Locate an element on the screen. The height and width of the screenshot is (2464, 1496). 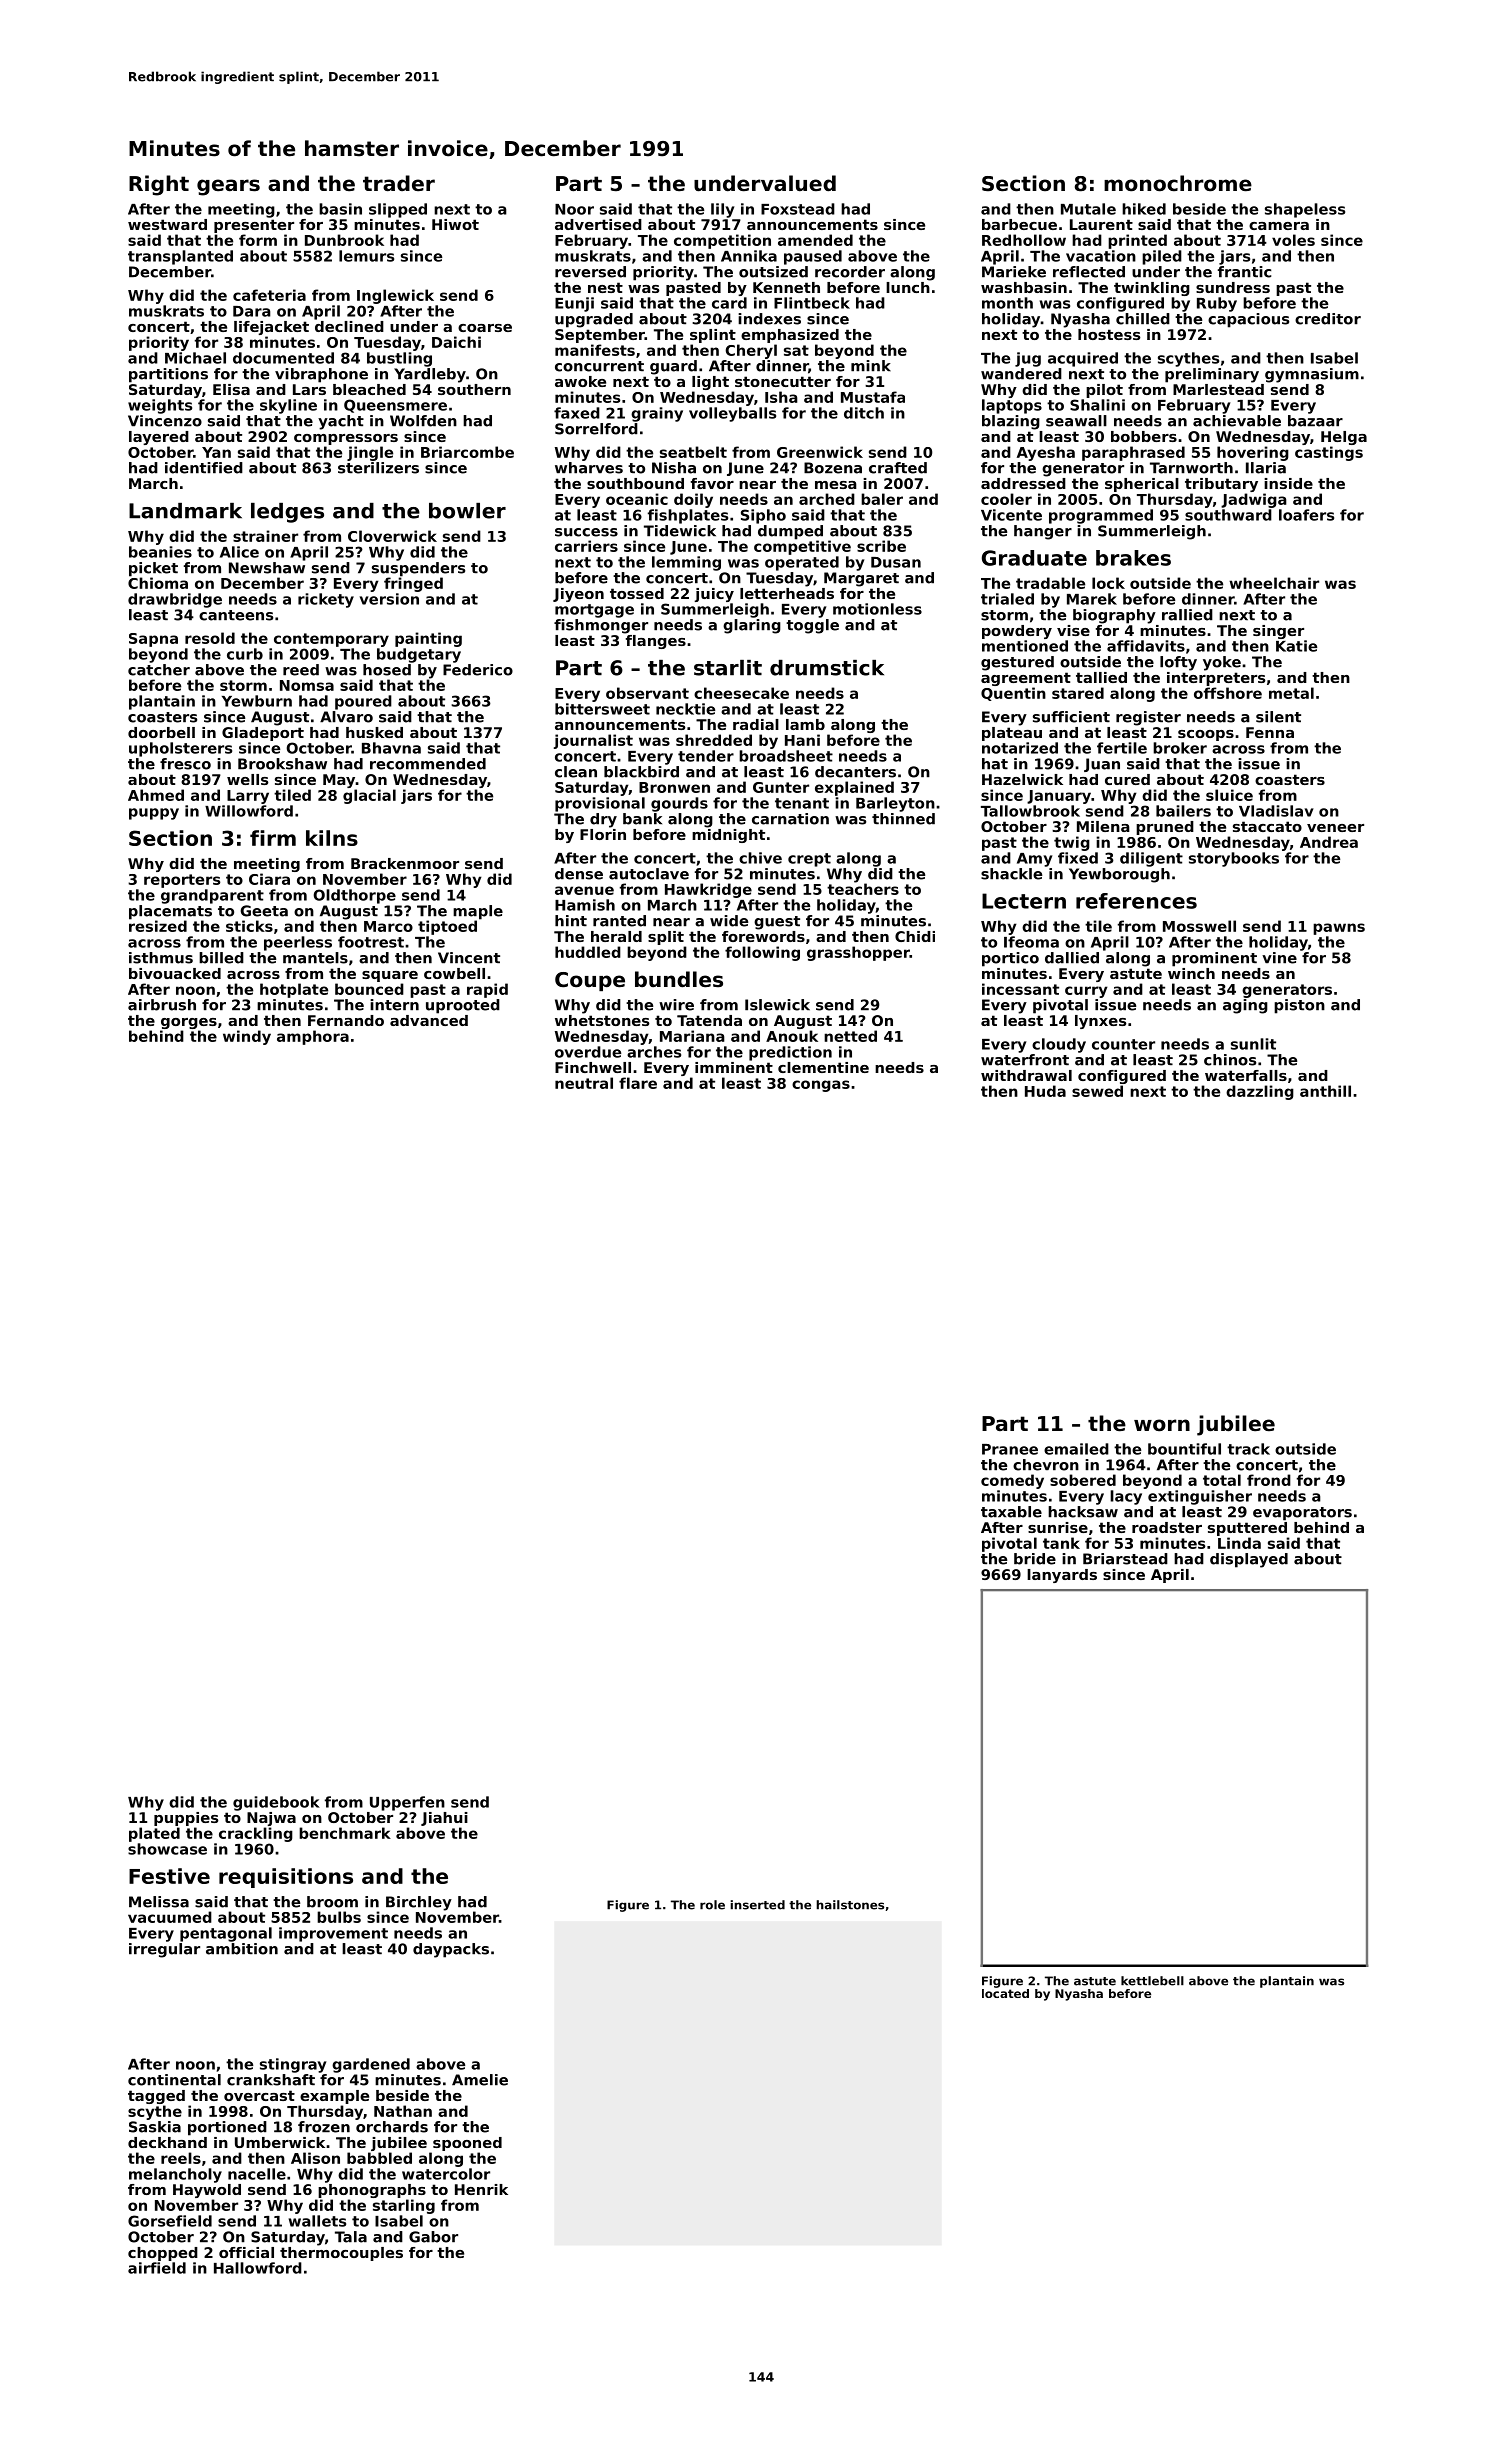
neutral is located at coordinates (584, 1083).
